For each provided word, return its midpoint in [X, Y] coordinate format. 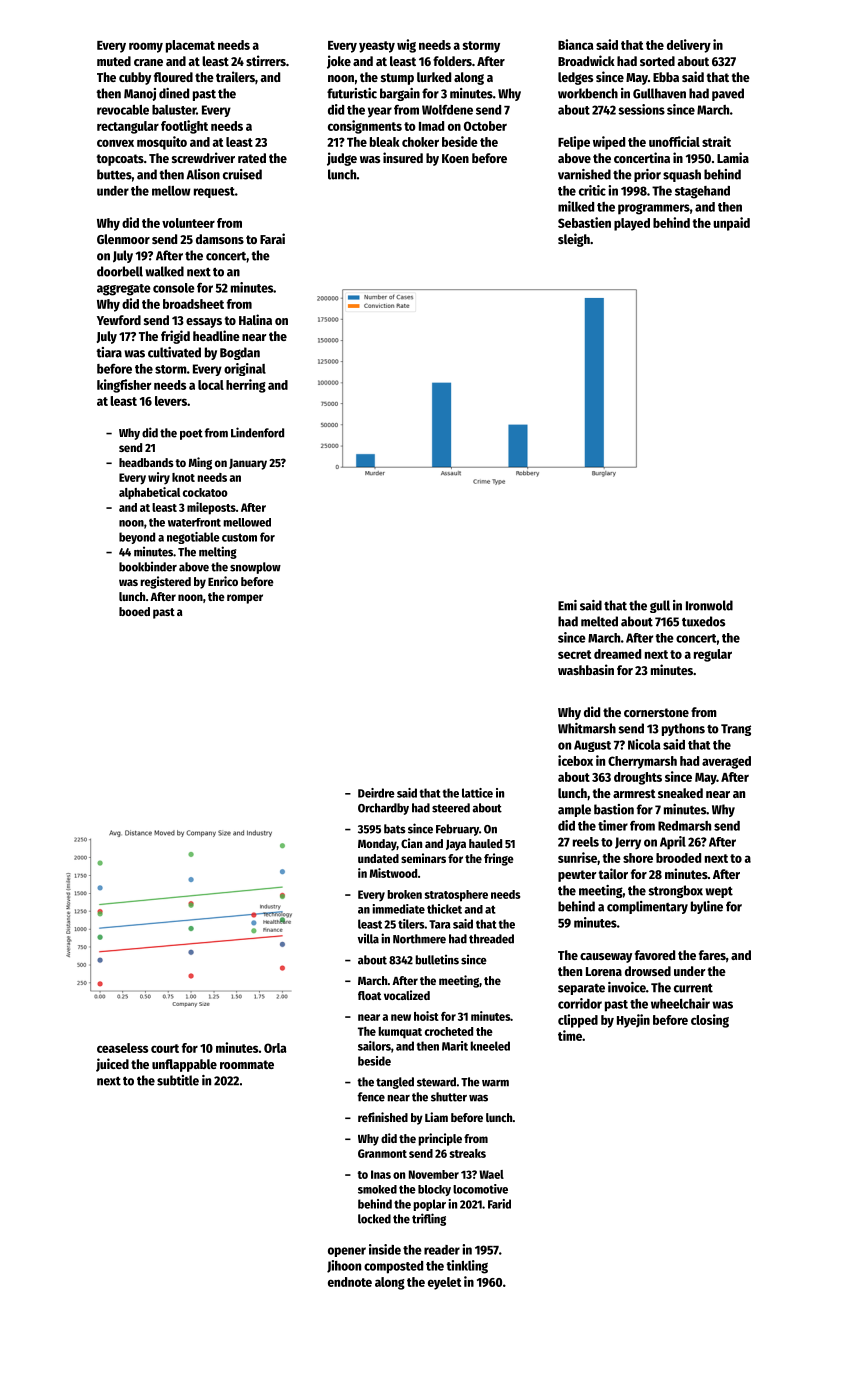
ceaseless [122, 1048]
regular [713, 655]
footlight [184, 127]
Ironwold [709, 605]
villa [368, 938]
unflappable [184, 1065]
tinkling [467, 1267]
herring [246, 386]
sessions [641, 109]
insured [403, 157]
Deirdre [376, 793]
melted [599, 621]
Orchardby [383, 809]
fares [712, 955]
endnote [350, 1282]
